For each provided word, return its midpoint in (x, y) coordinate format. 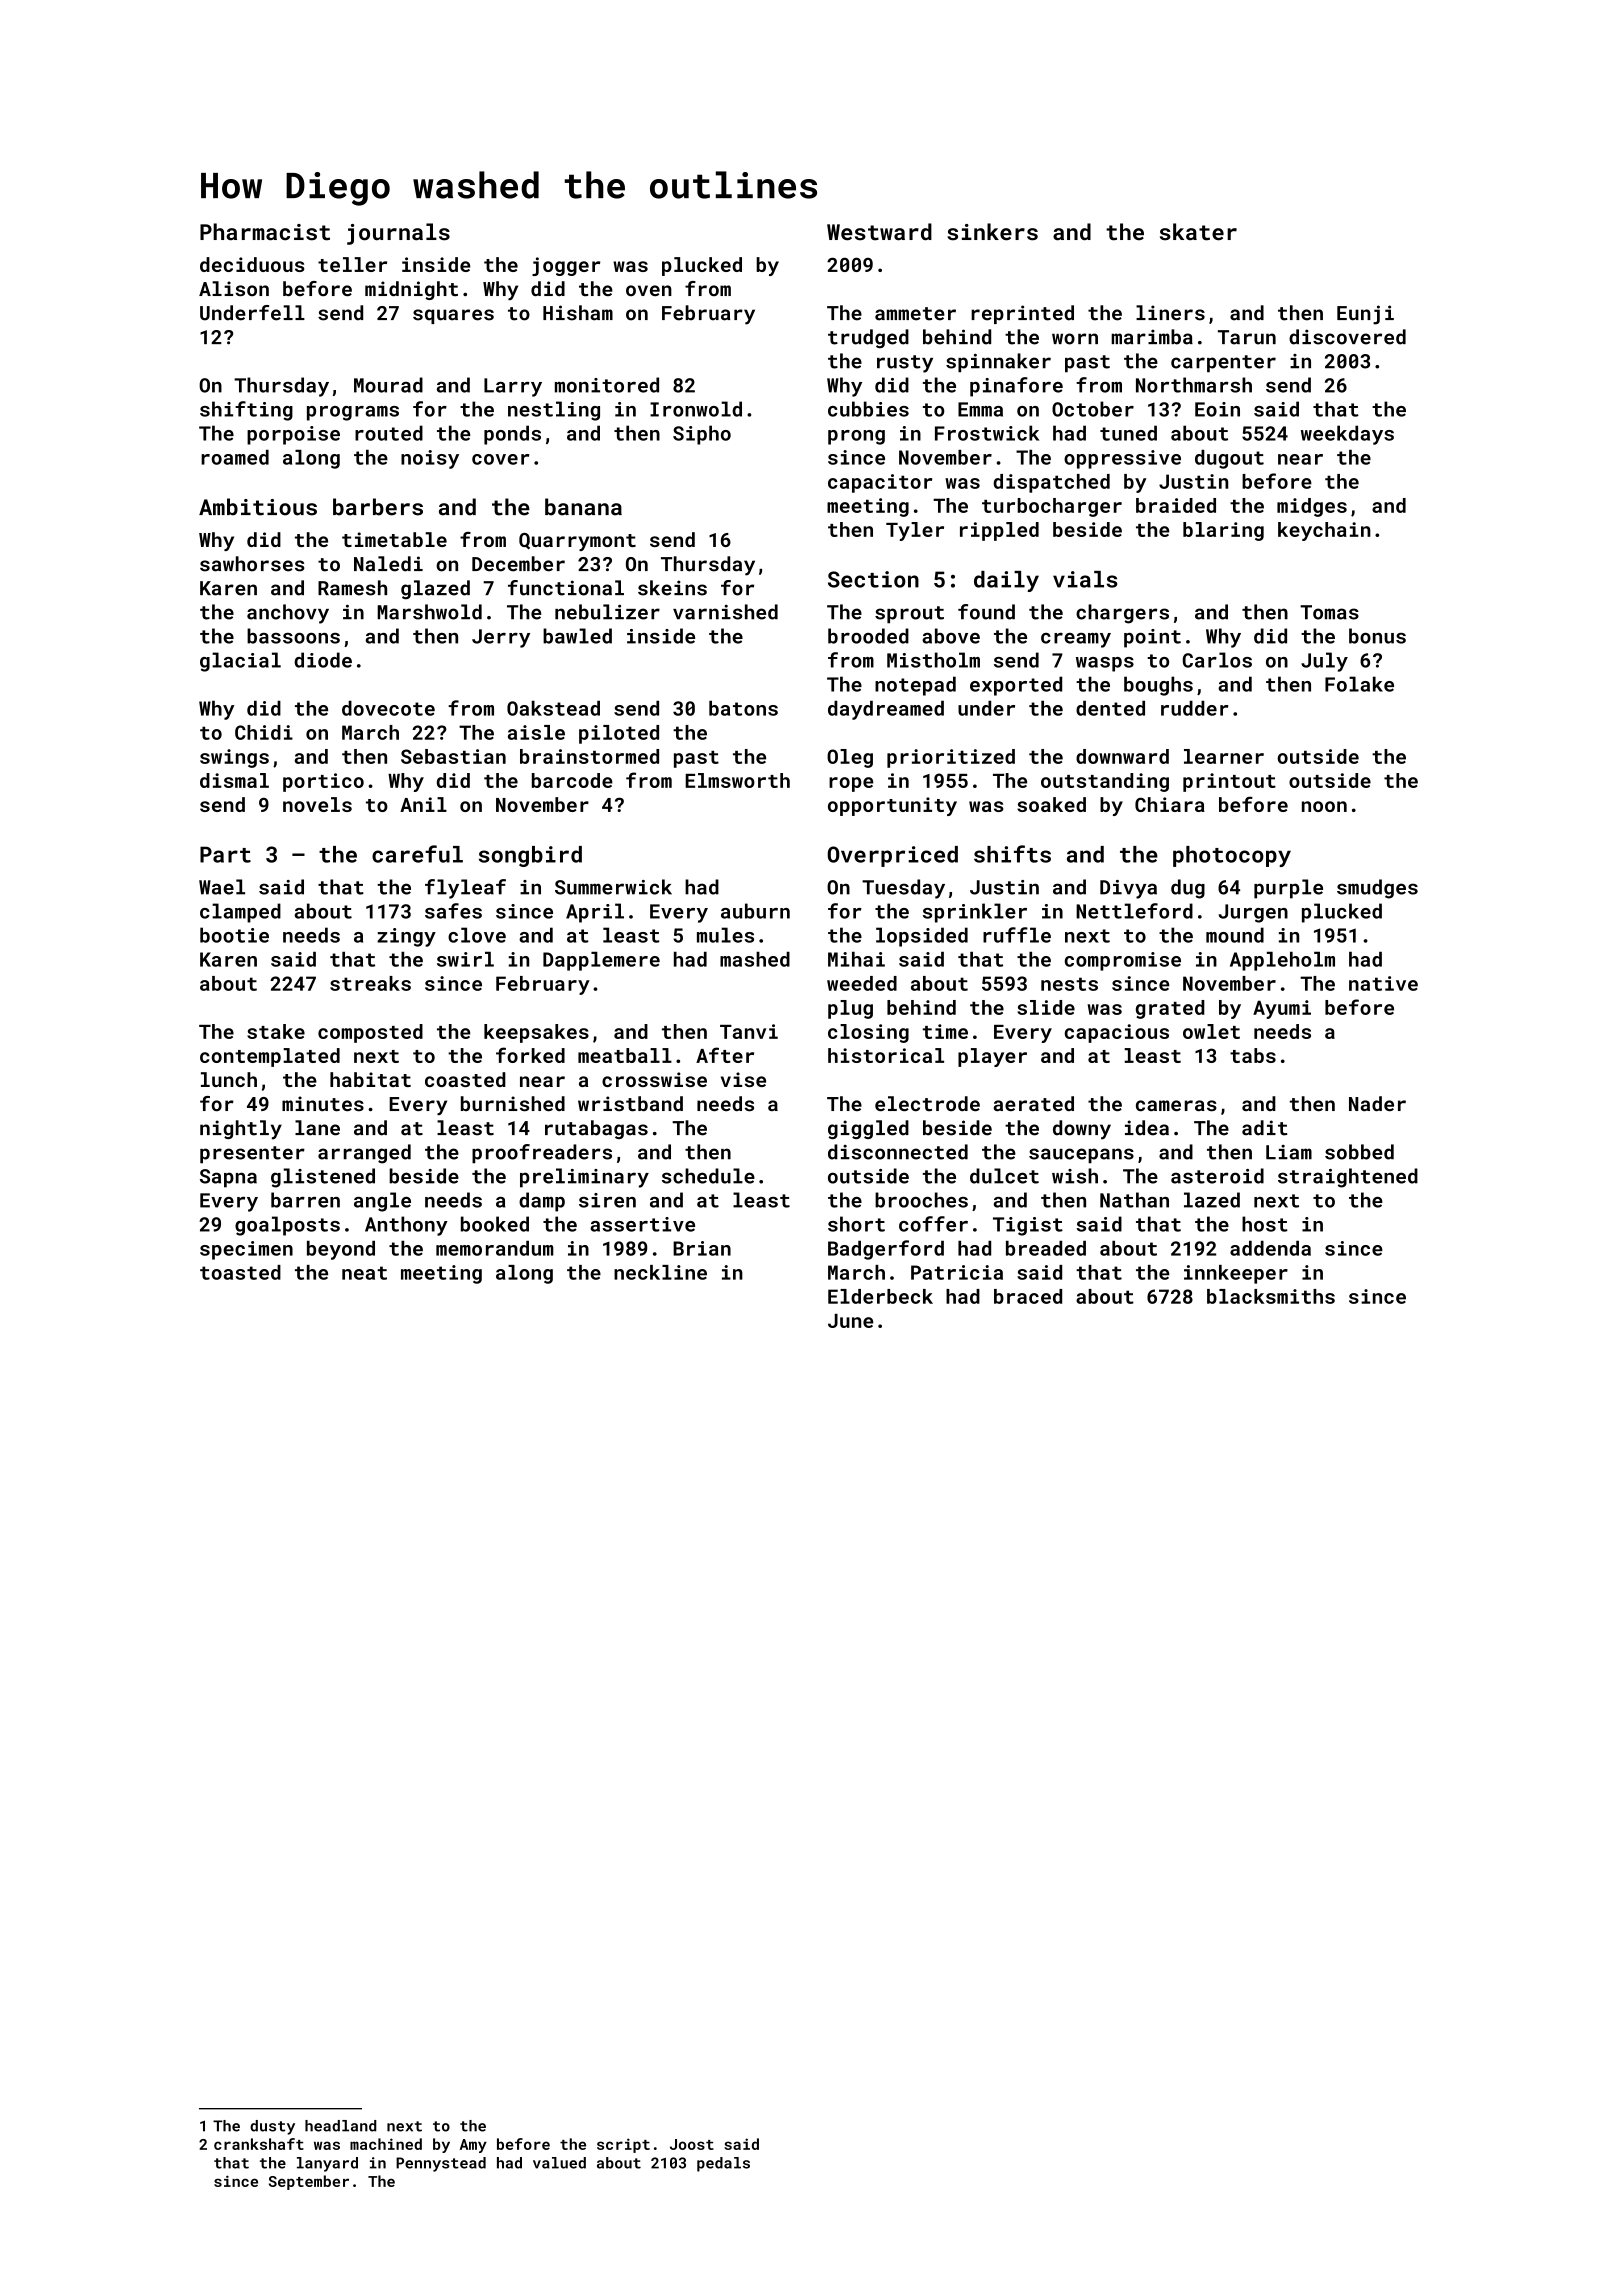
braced (1028, 1296)
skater (1198, 232)
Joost (692, 2144)
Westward (879, 232)
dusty (272, 2127)
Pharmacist (265, 232)
